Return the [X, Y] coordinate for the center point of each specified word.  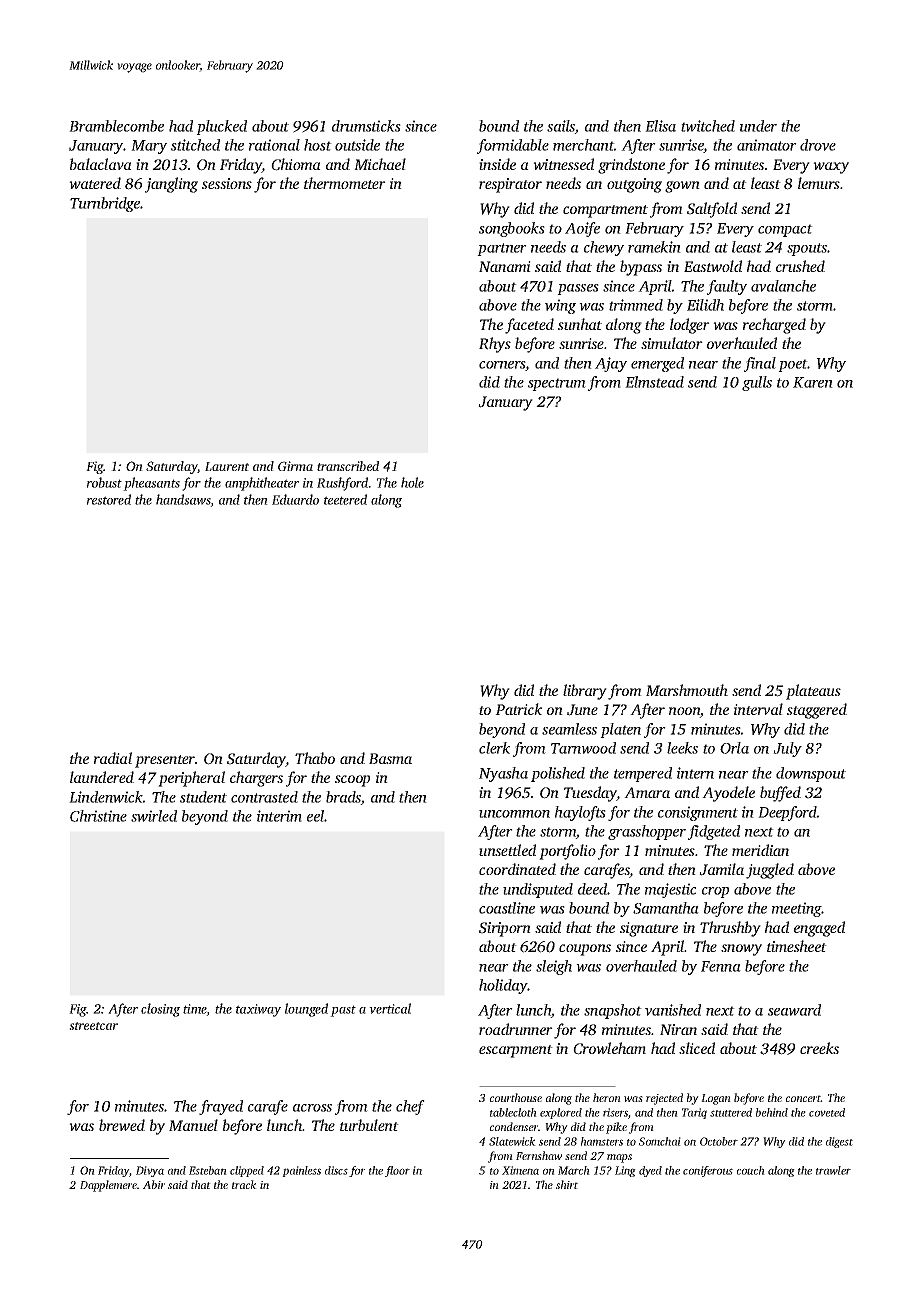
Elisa [660, 126]
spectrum [557, 384]
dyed [650, 1171]
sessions [227, 183]
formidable [513, 146]
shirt [567, 1184]
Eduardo [295, 499]
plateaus [813, 692]
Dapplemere [108, 1186]
